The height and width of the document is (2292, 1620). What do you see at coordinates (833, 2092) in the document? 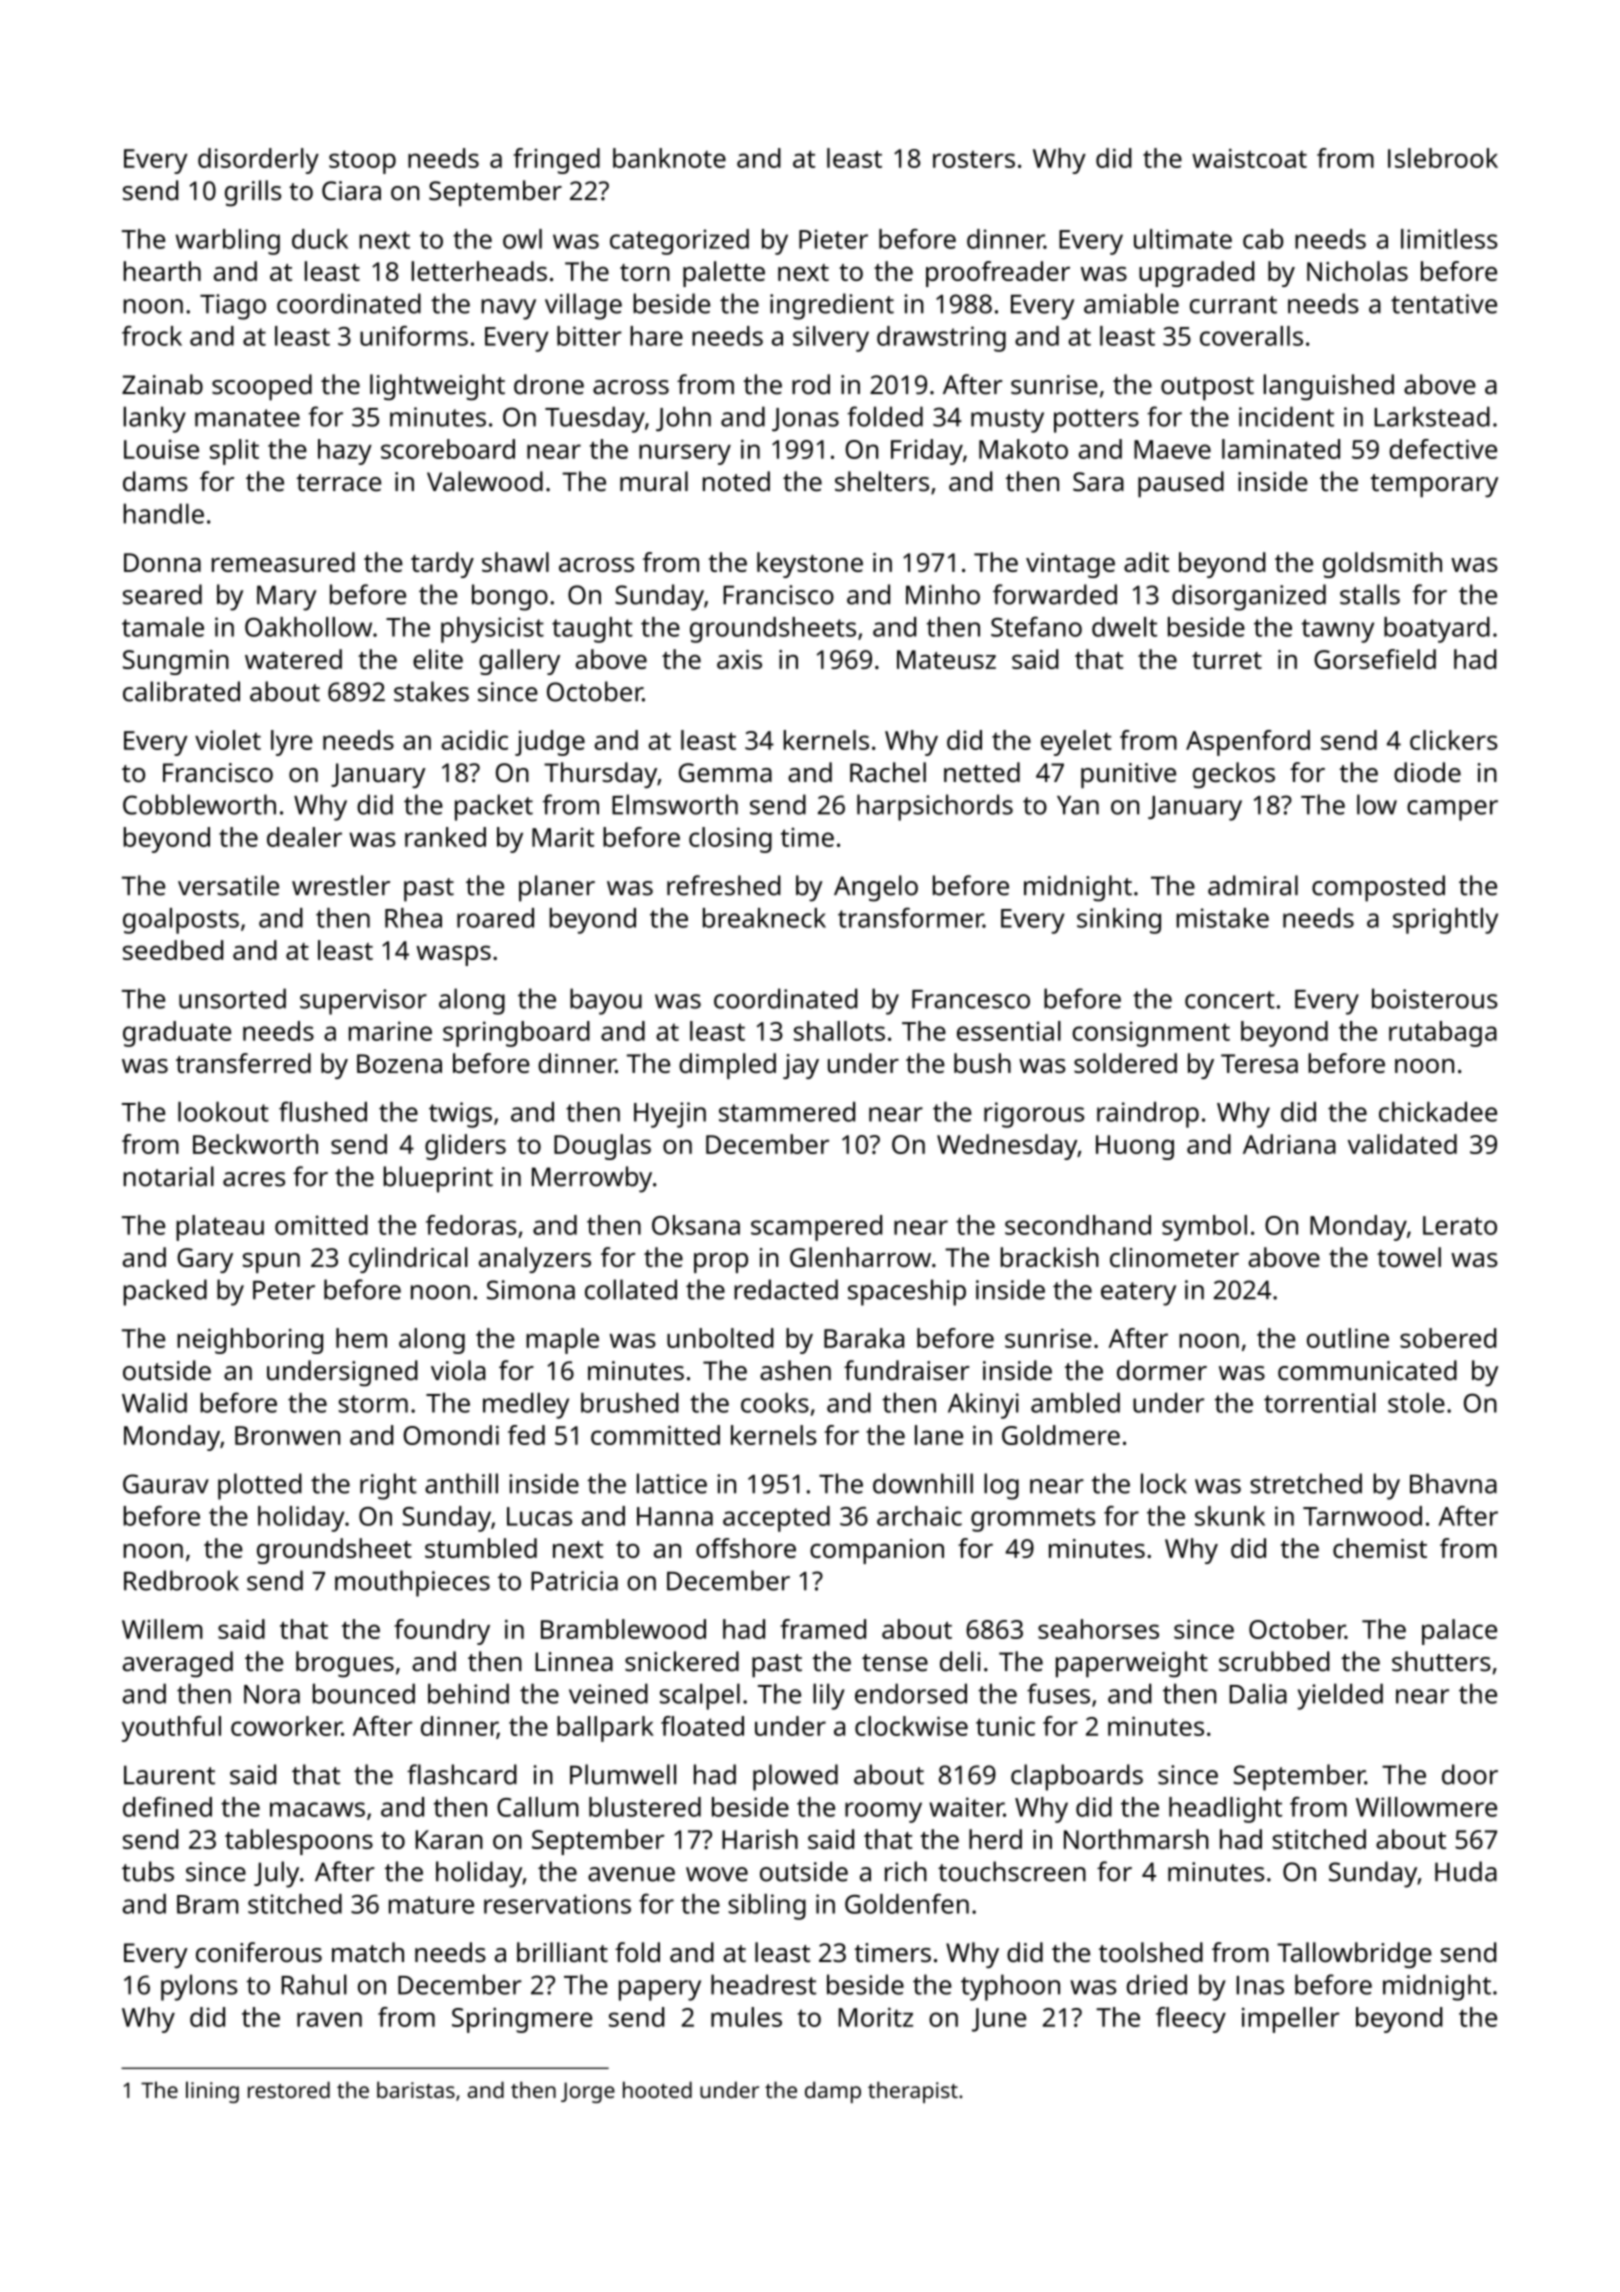
I see `damp` at bounding box center [833, 2092].
